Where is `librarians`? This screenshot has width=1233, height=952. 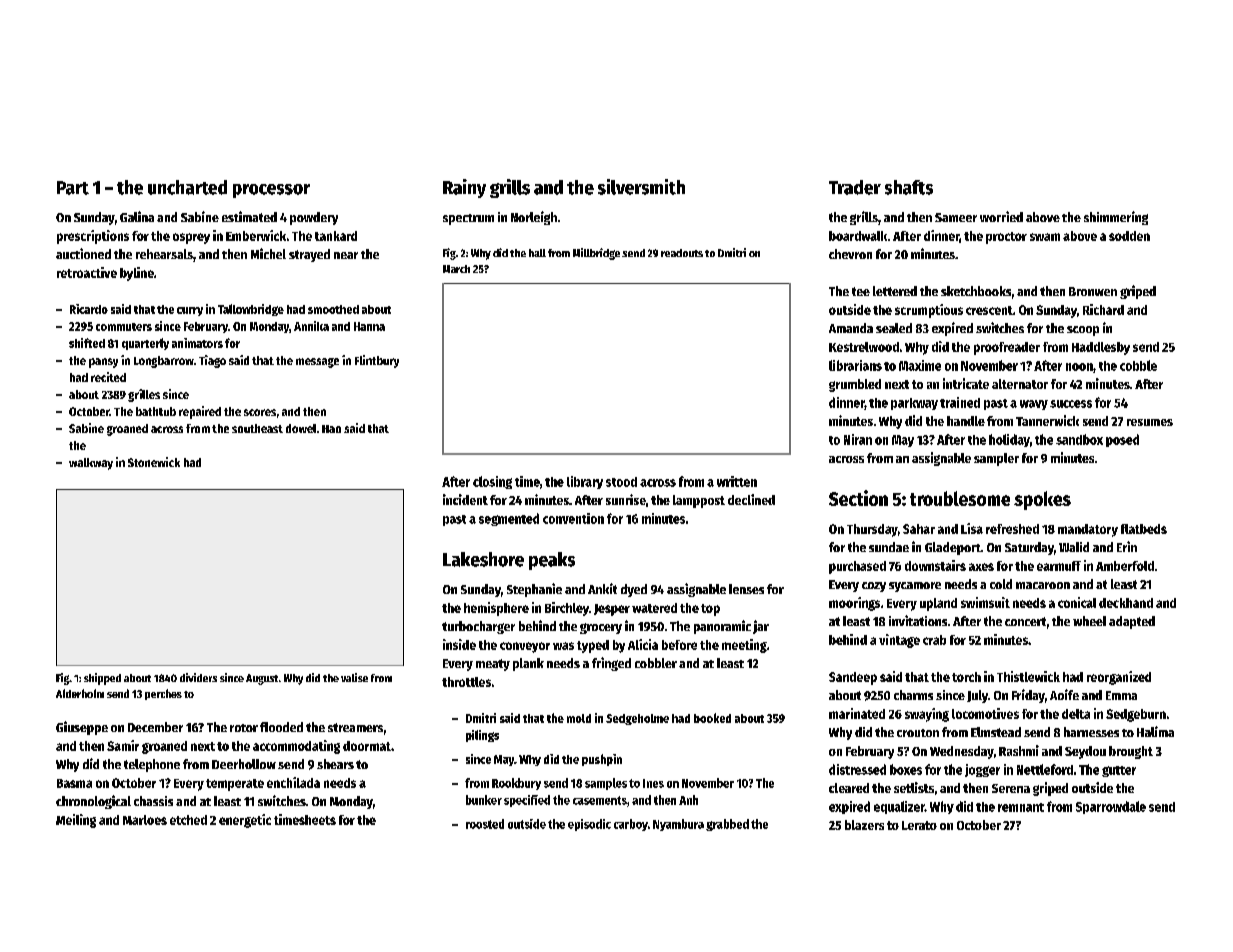 librarians is located at coordinates (855, 365).
